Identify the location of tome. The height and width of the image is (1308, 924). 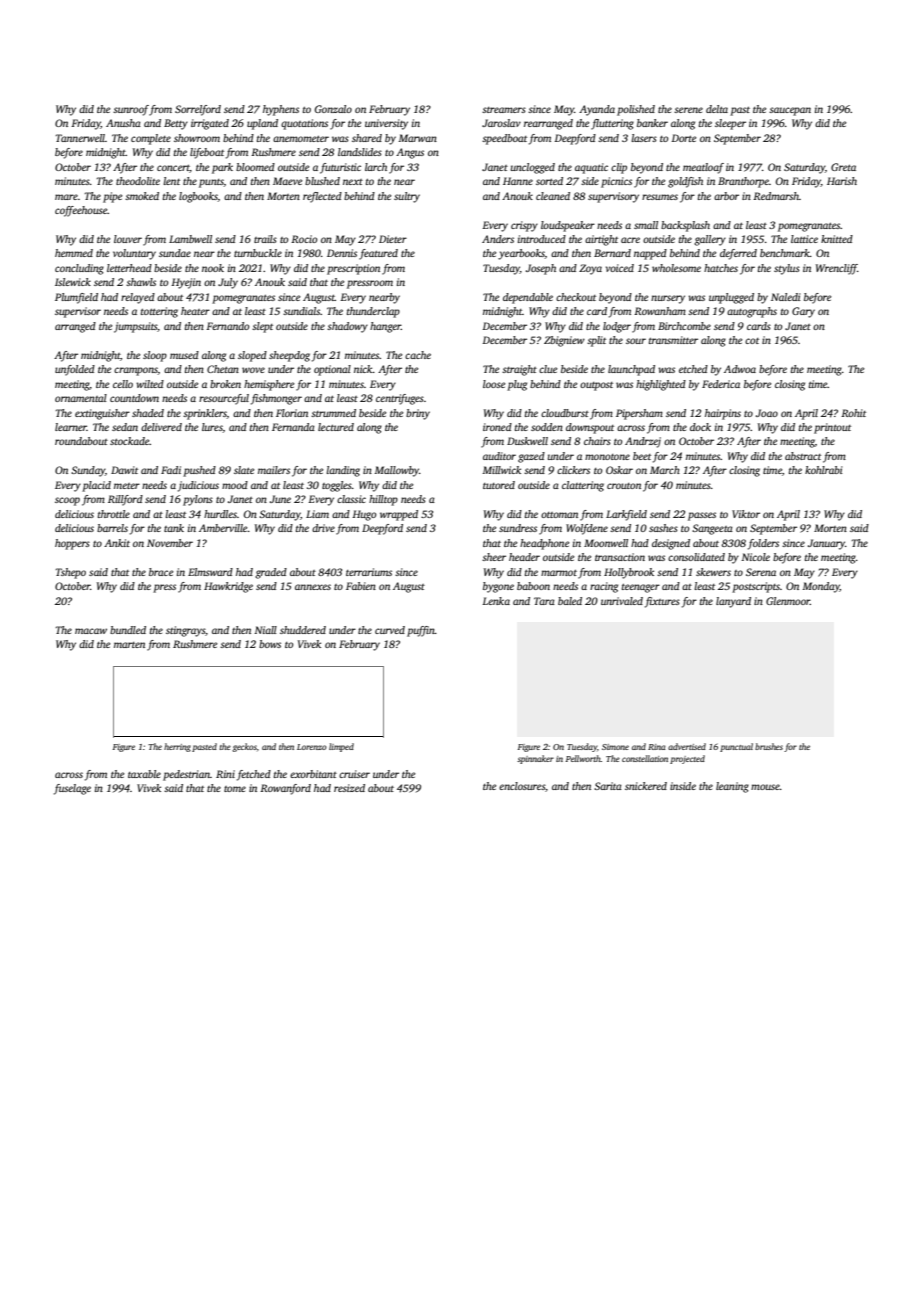
(235, 789).
